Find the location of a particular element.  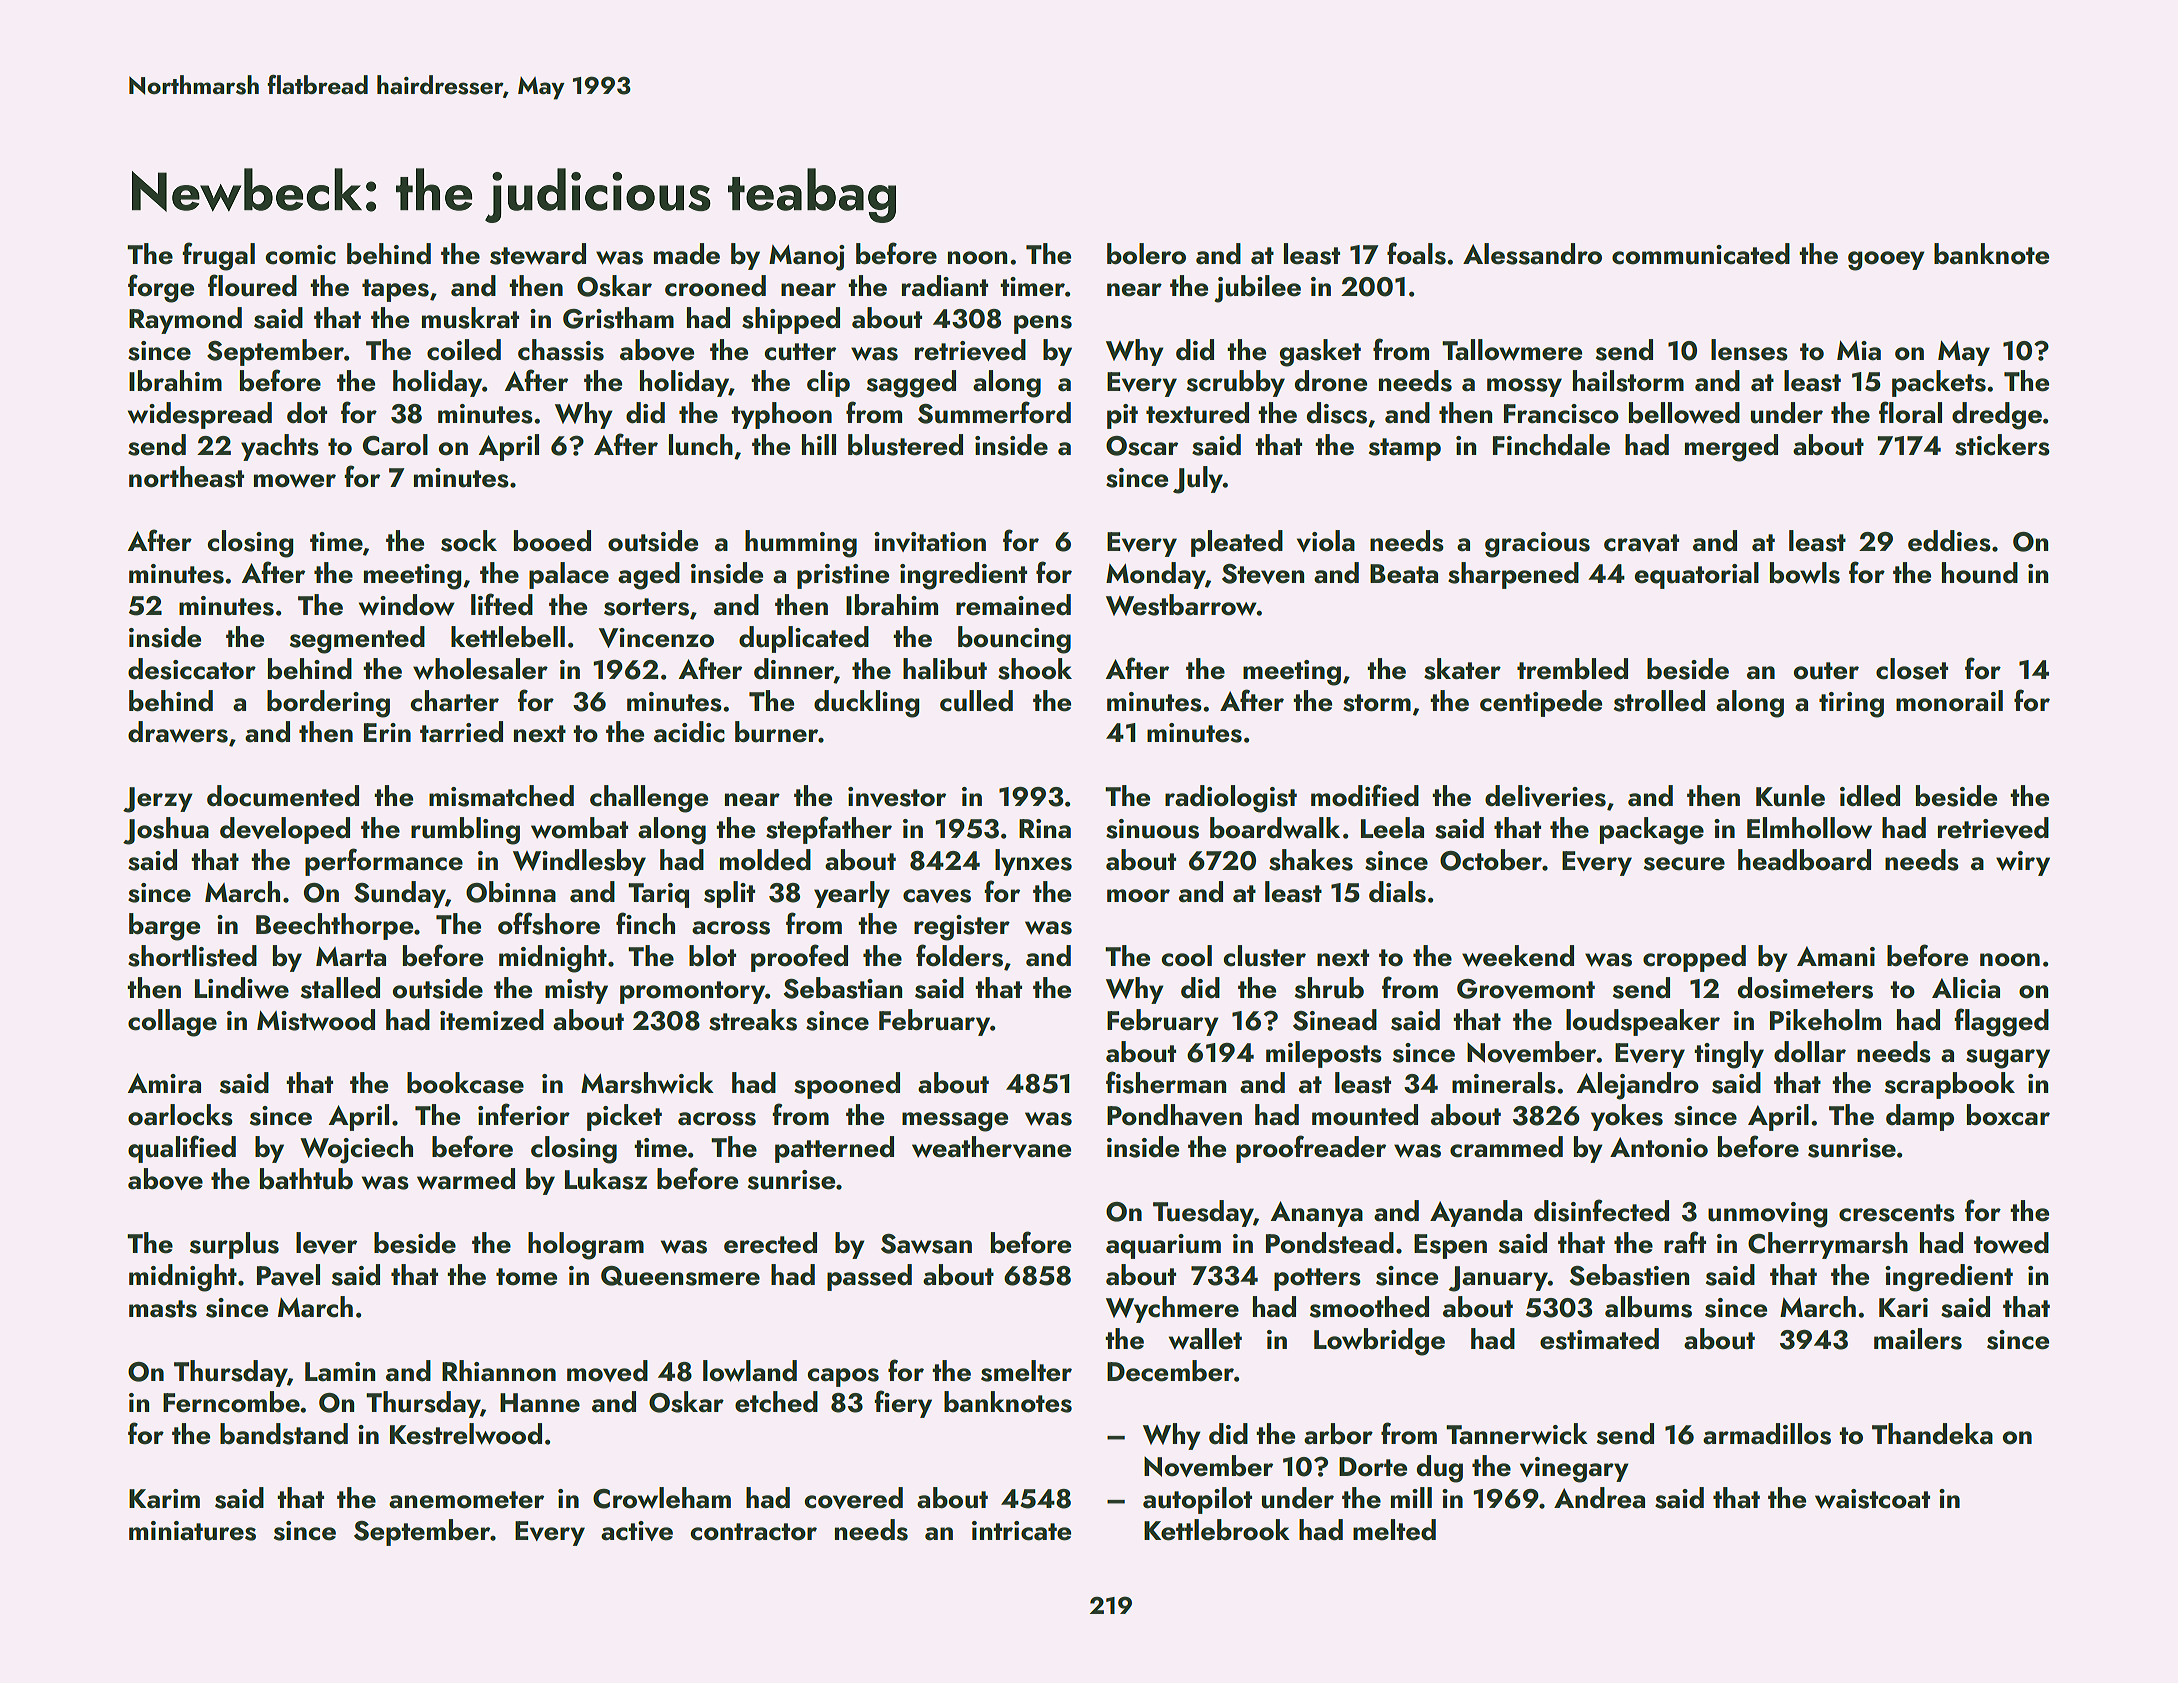

Pondhaven is located at coordinates (1174, 1115).
